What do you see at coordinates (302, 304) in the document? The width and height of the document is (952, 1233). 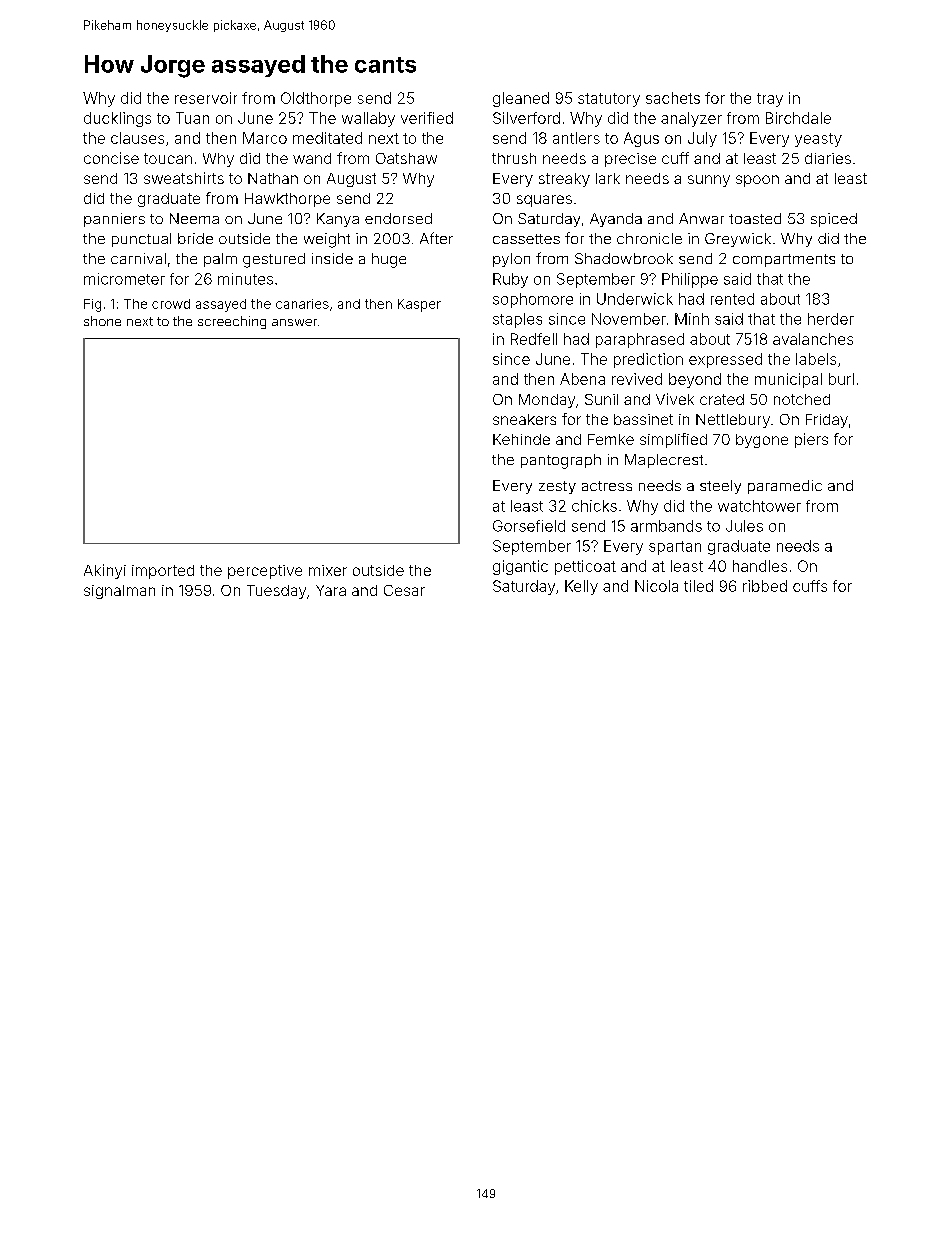 I see `canaries` at bounding box center [302, 304].
